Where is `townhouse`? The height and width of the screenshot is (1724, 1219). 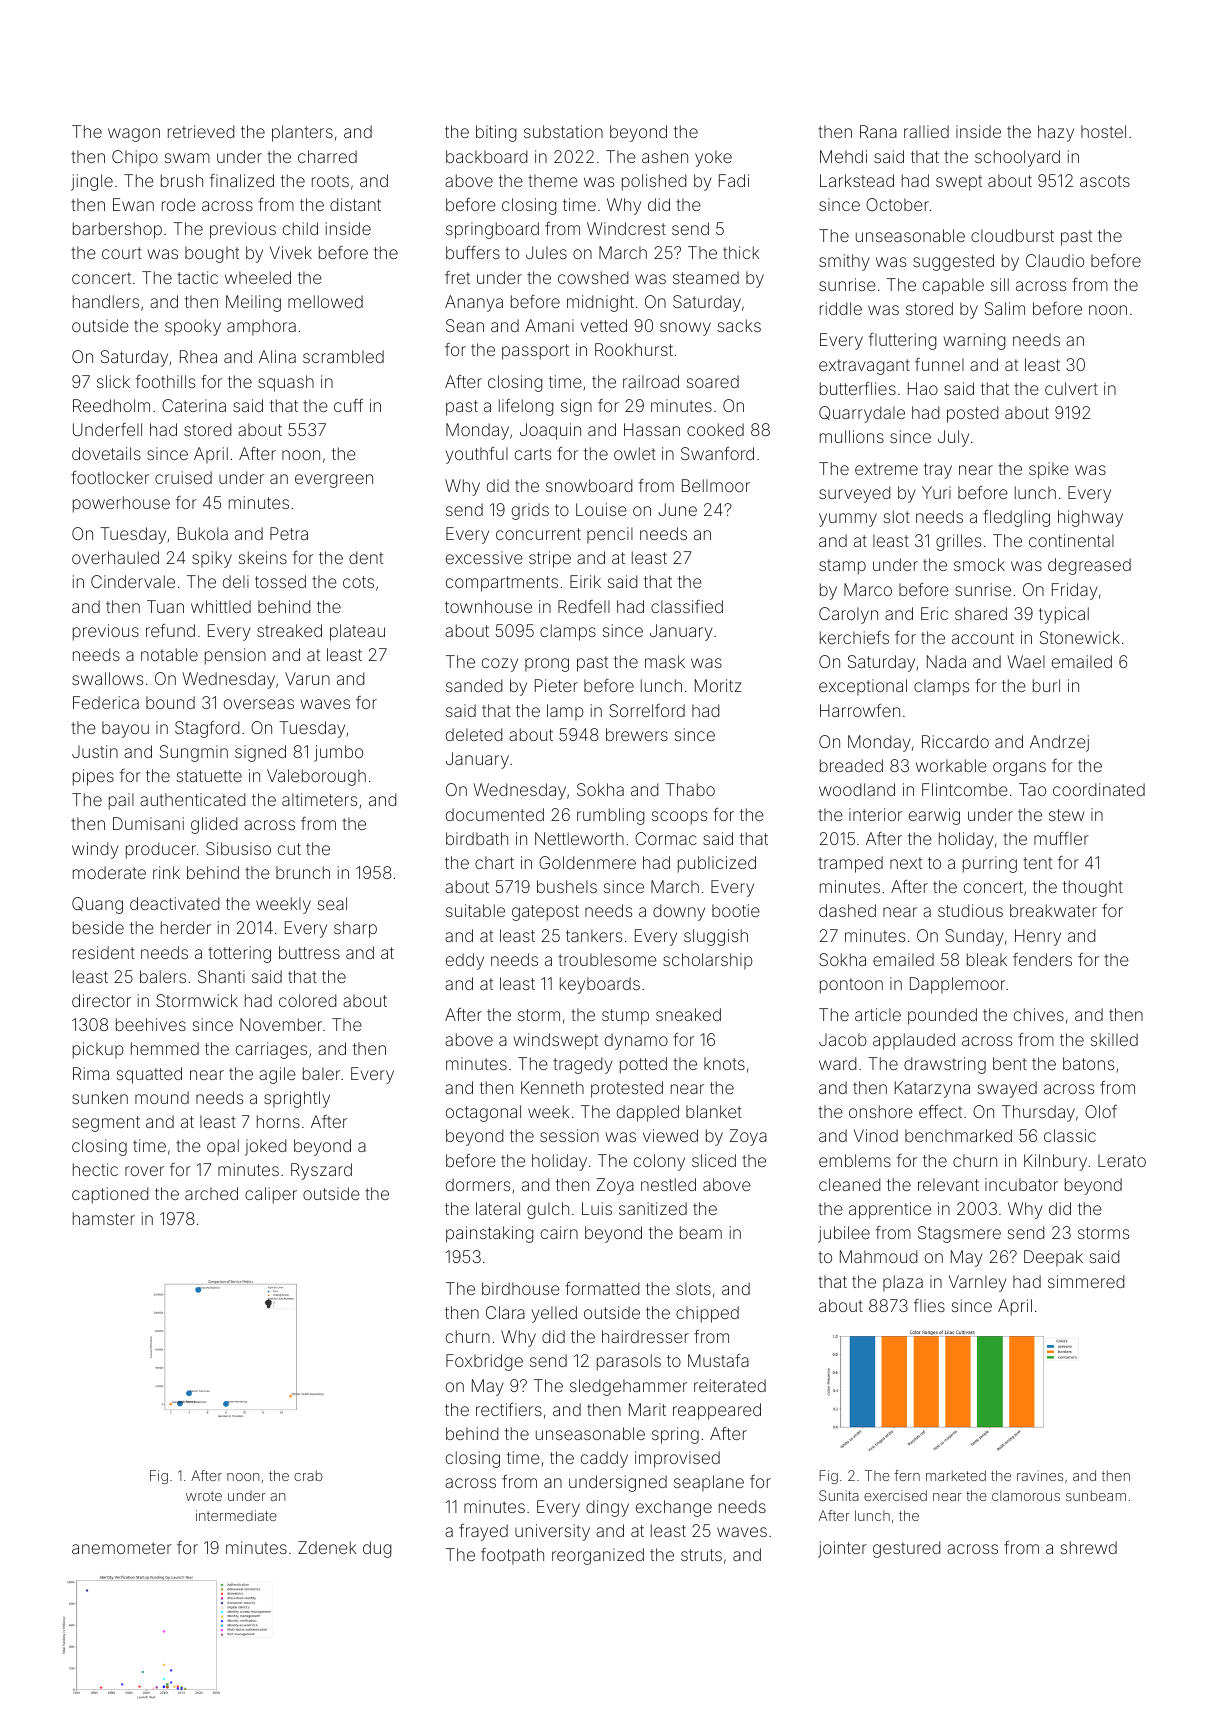
townhouse is located at coordinates (488, 606).
